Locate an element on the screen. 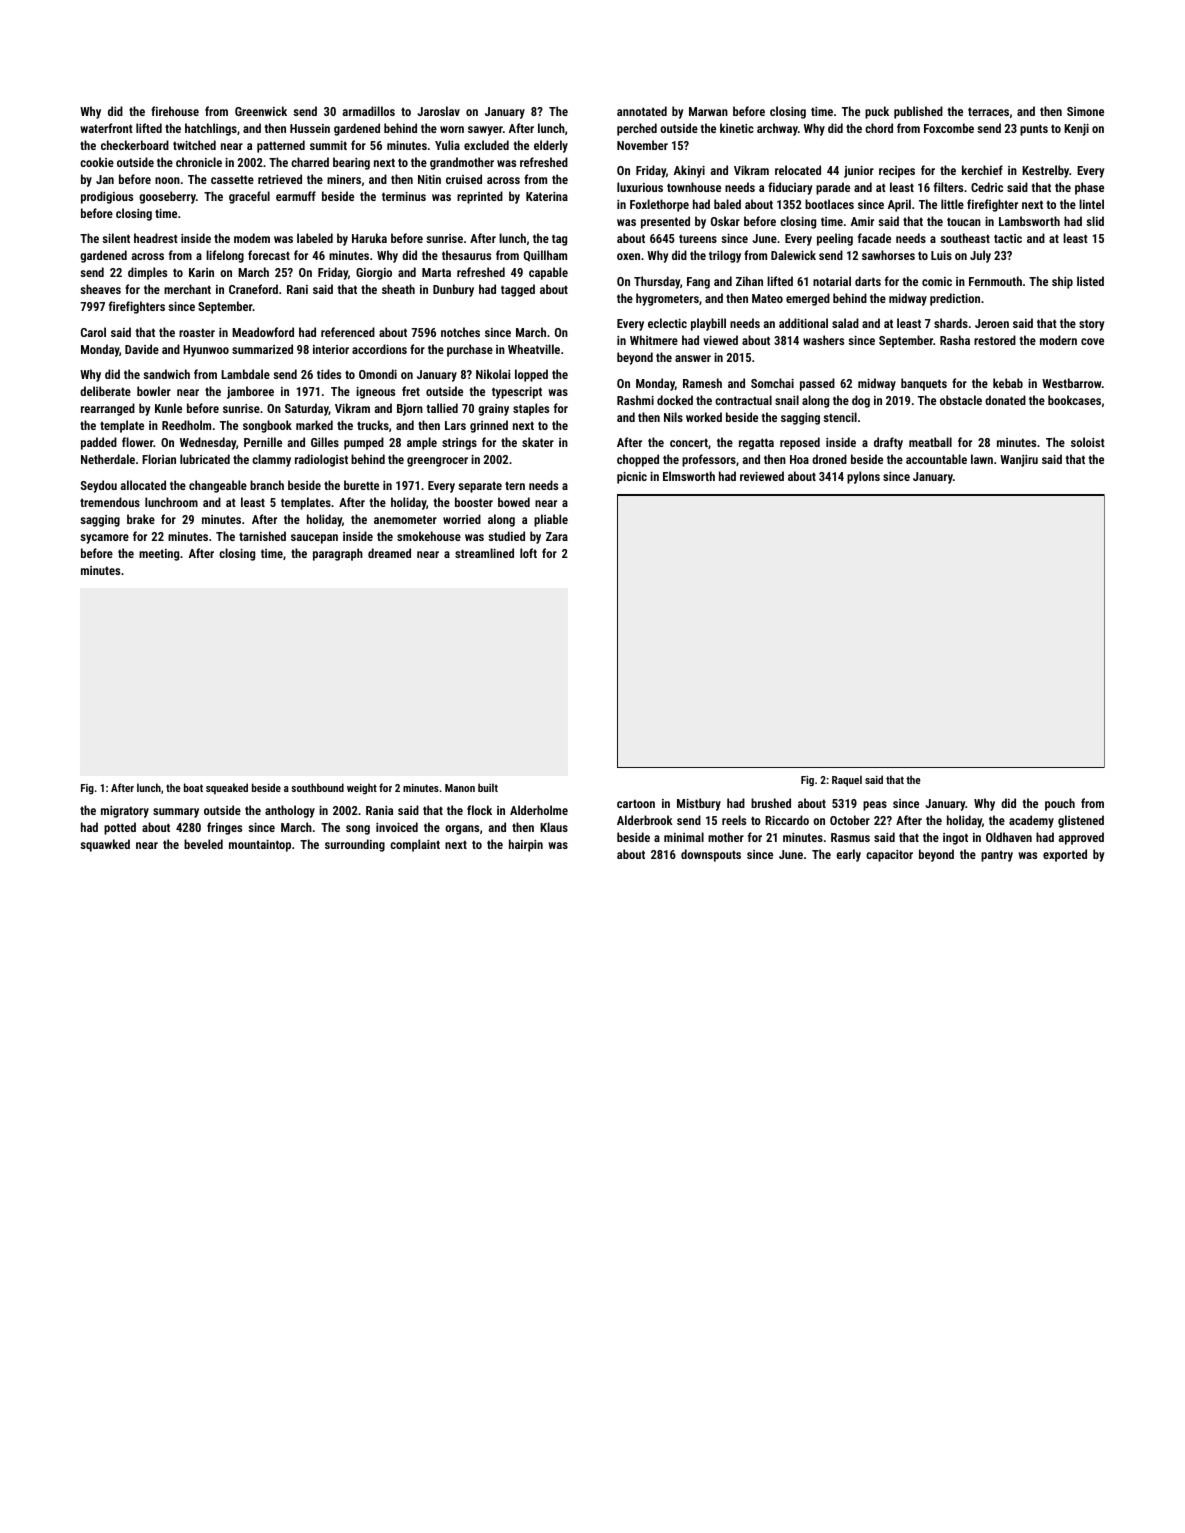 The width and height of the screenshot is (1185, 1533). built is located at coordinates (488, 787).
